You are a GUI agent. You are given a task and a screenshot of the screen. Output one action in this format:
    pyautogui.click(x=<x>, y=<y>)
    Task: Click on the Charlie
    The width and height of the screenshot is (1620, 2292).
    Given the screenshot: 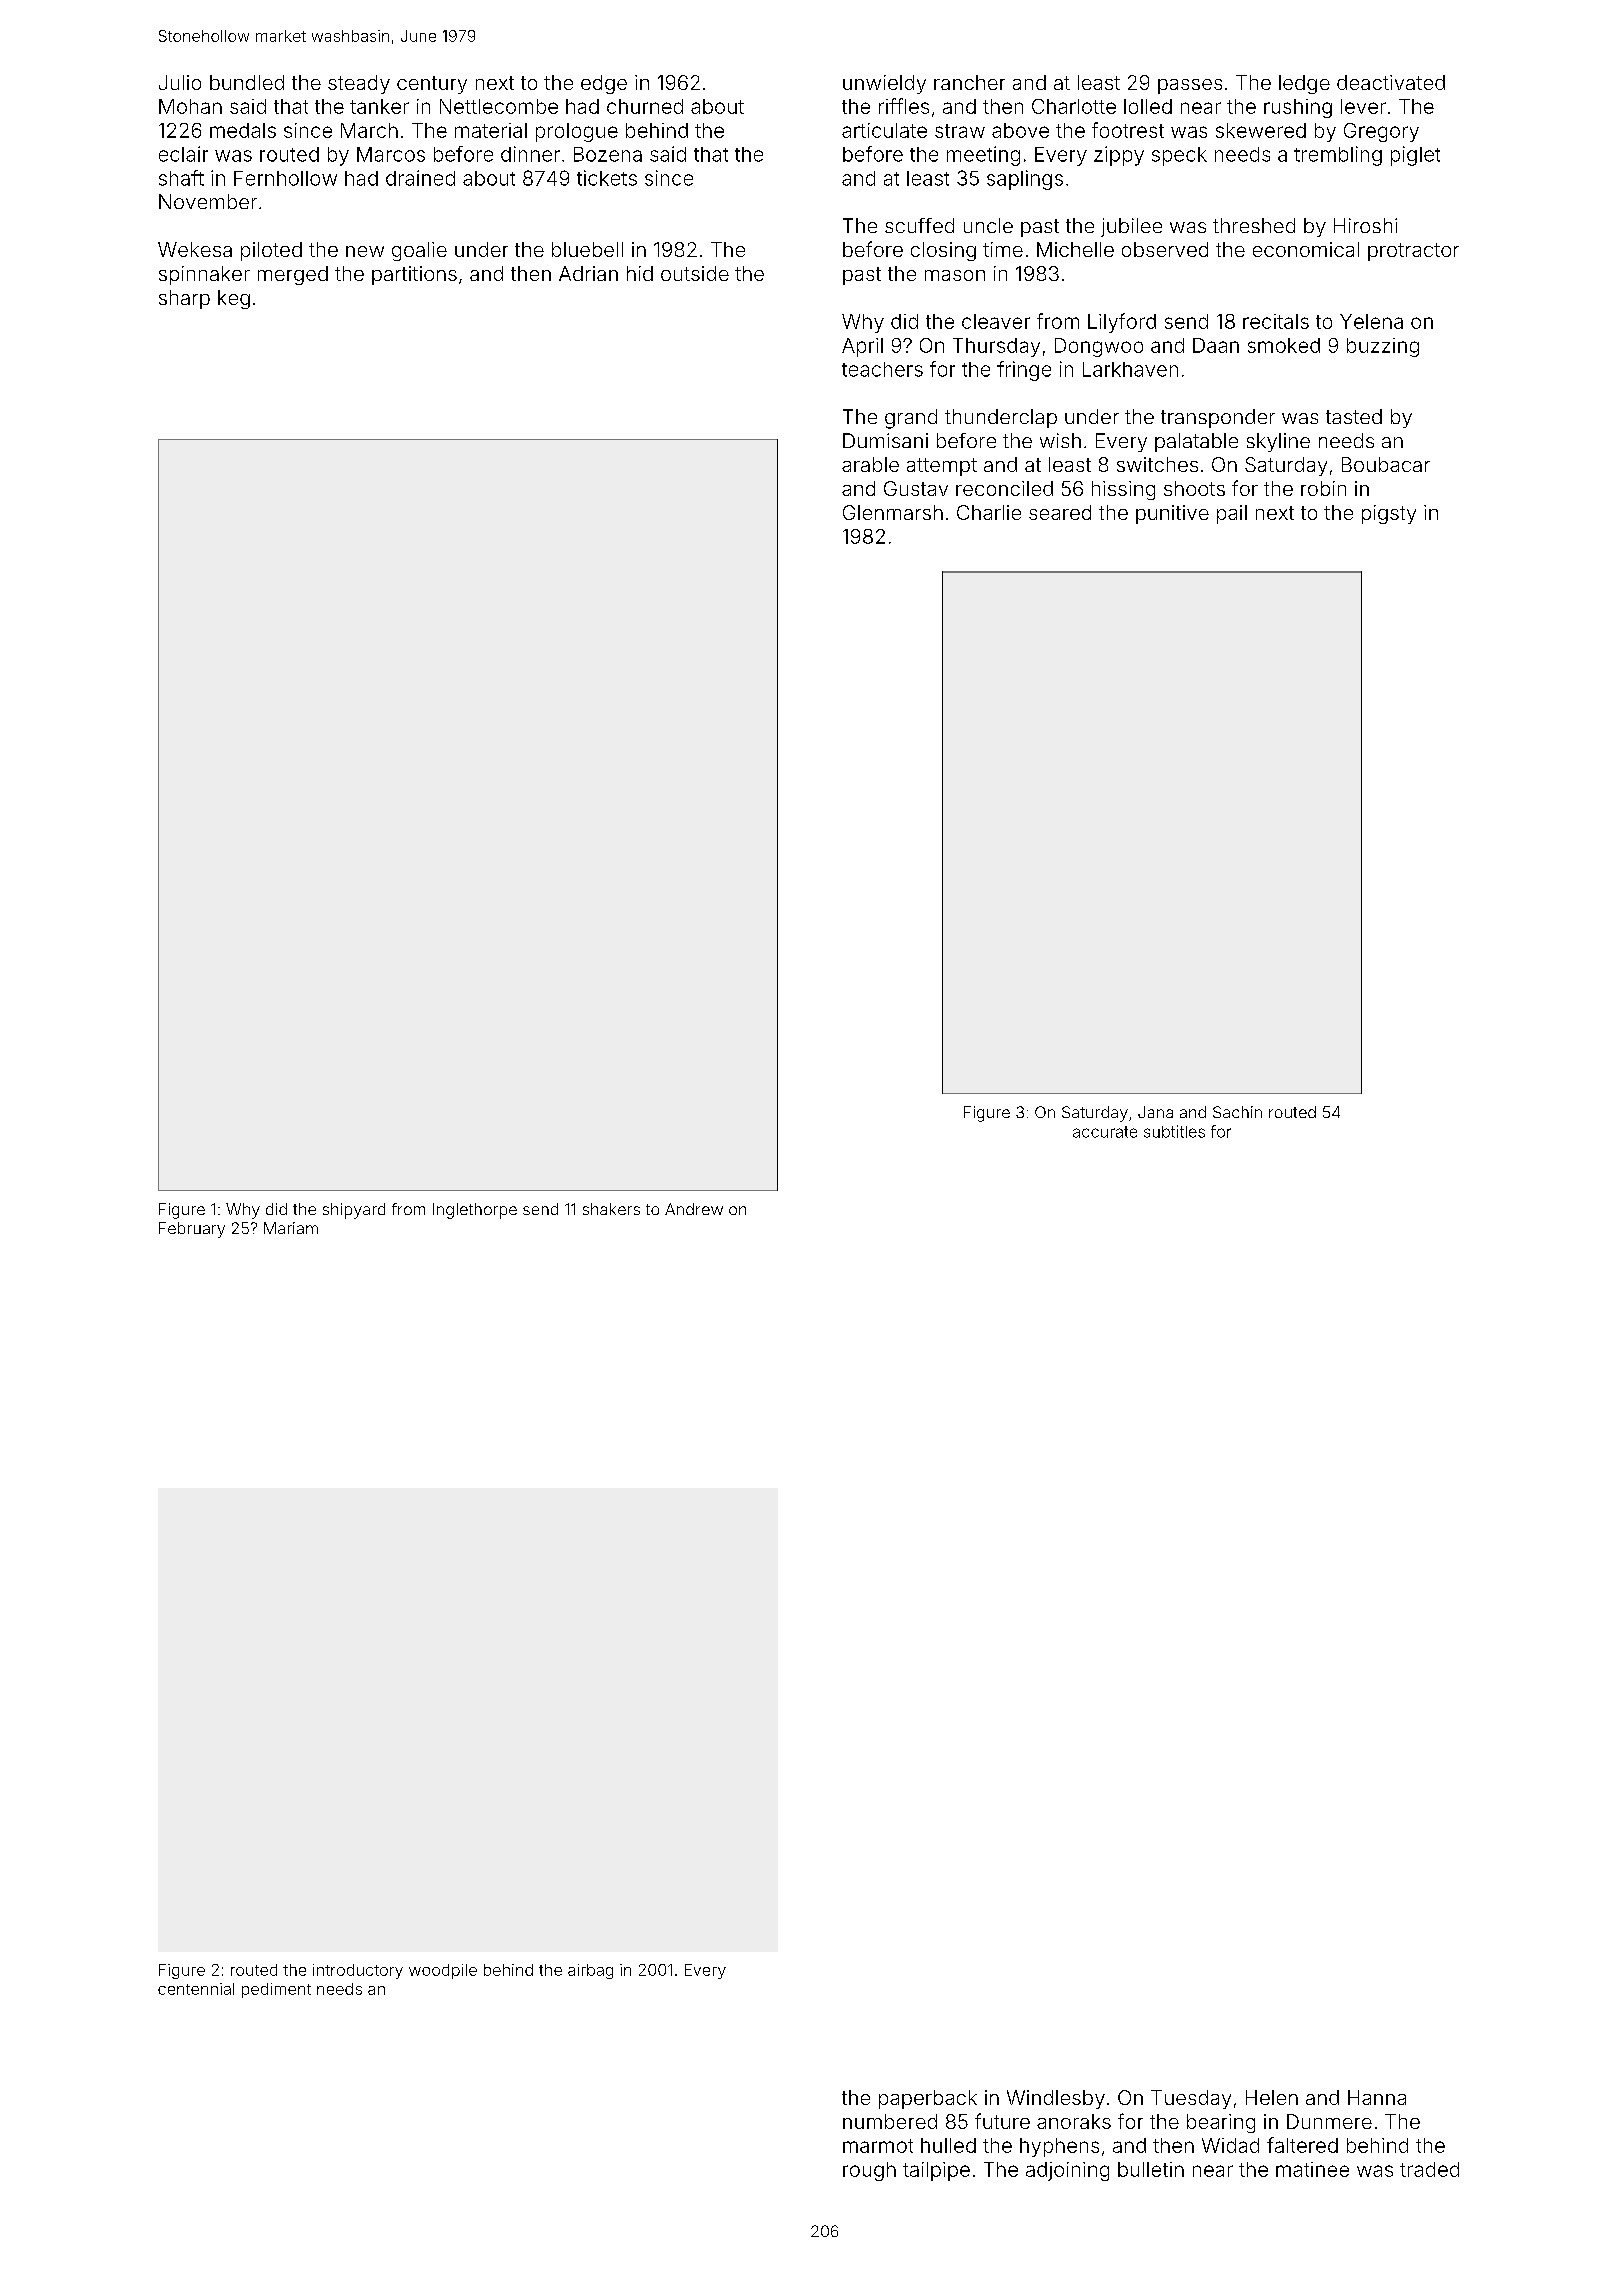 What is the action you would take?
    pyautogui.click(x=989, y=512)
